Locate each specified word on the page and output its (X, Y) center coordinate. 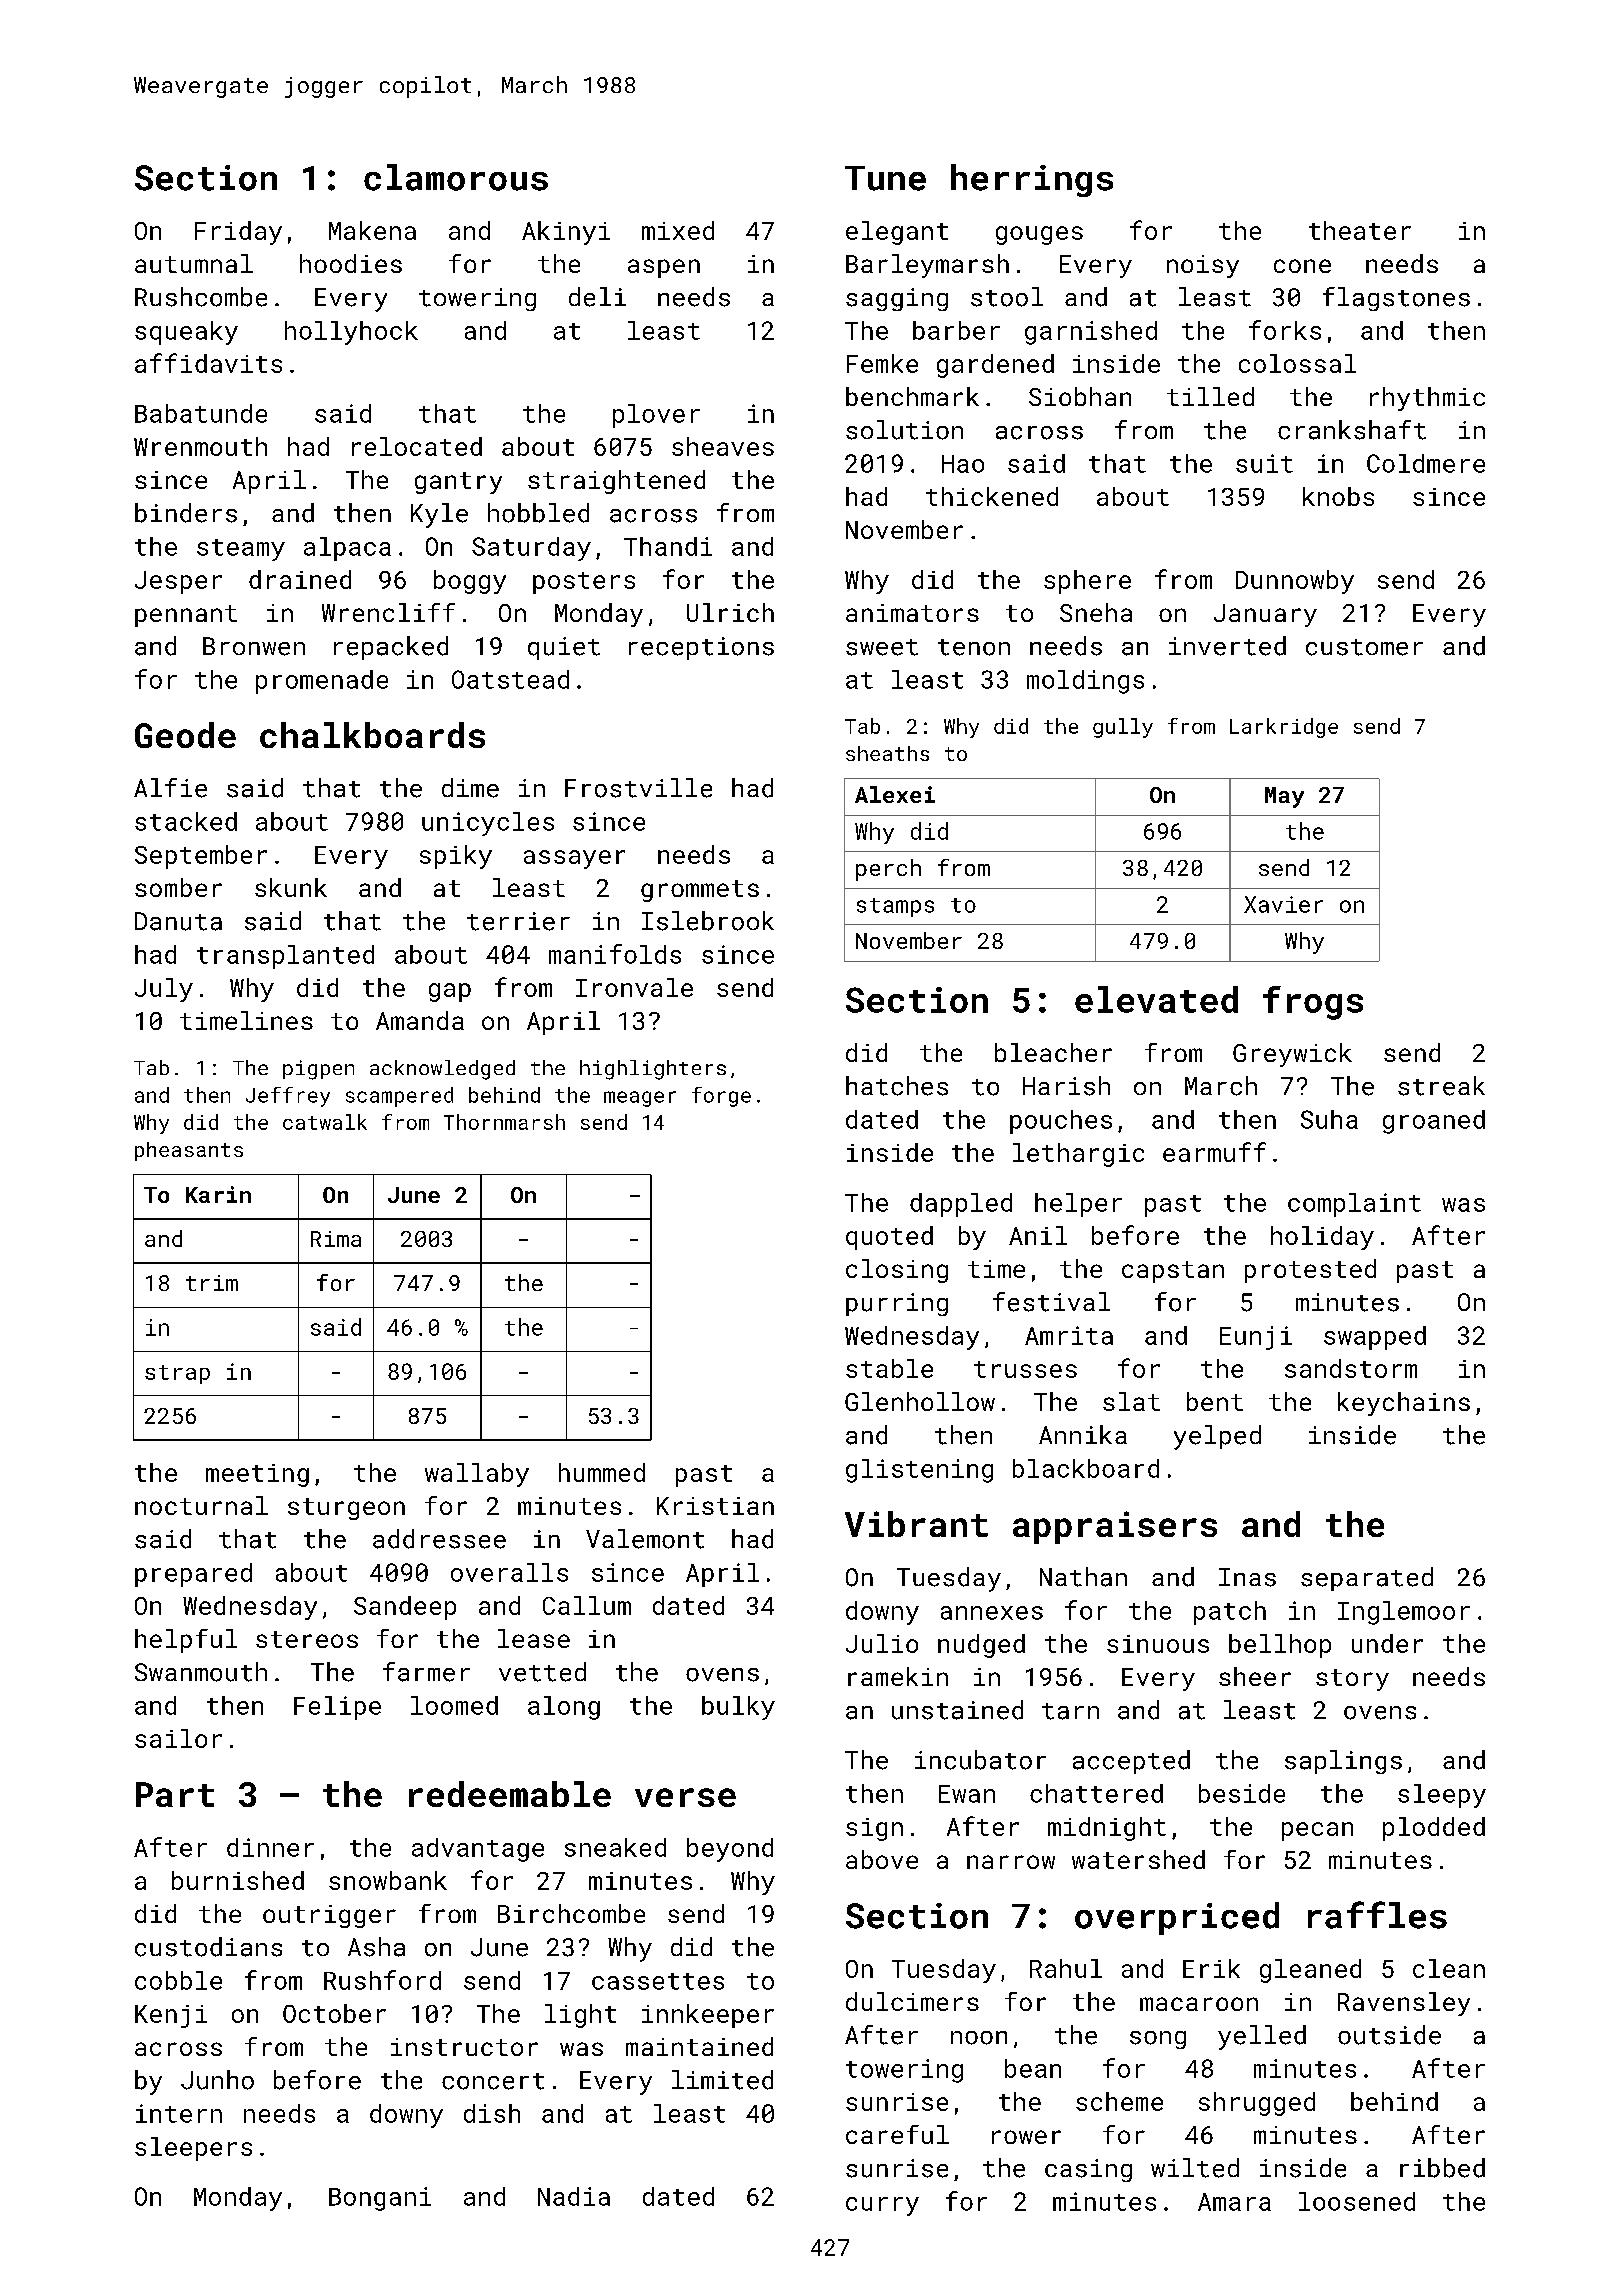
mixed (678, 230)
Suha (1329, 1119)
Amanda (420, 1020)
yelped (1217, 1437)
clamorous (456, 177)
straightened (616, 482)
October (334, 2013)
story (1352, 1680)
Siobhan (1080, 396)
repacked (391, 648)
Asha (376, 1947)
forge (721, 1097)
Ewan (967, 1794)
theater (1360, 230)
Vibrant (916, 1524)
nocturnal (201, 1505)
